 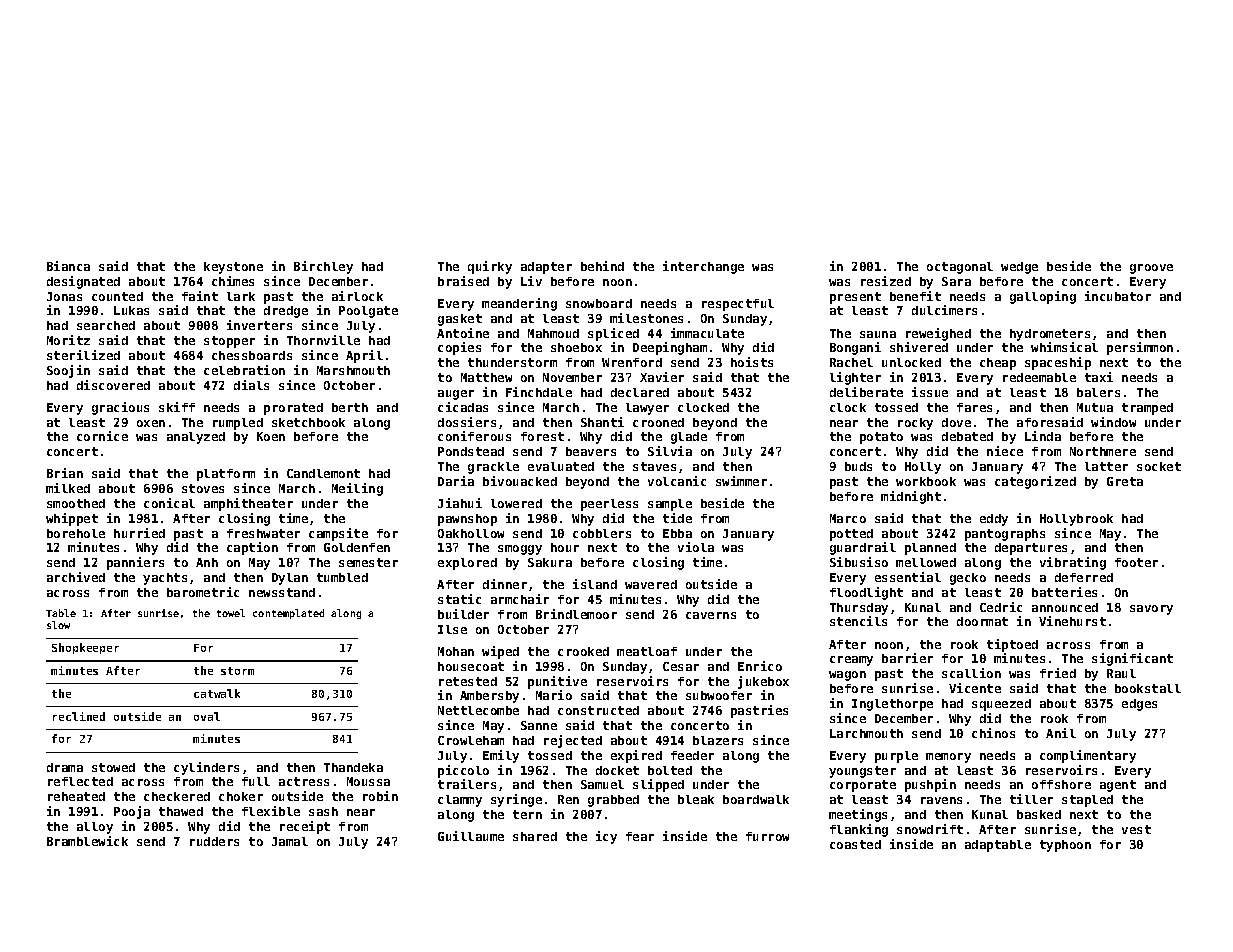 I want to click on Meiling, so click(x=357, y=489).
